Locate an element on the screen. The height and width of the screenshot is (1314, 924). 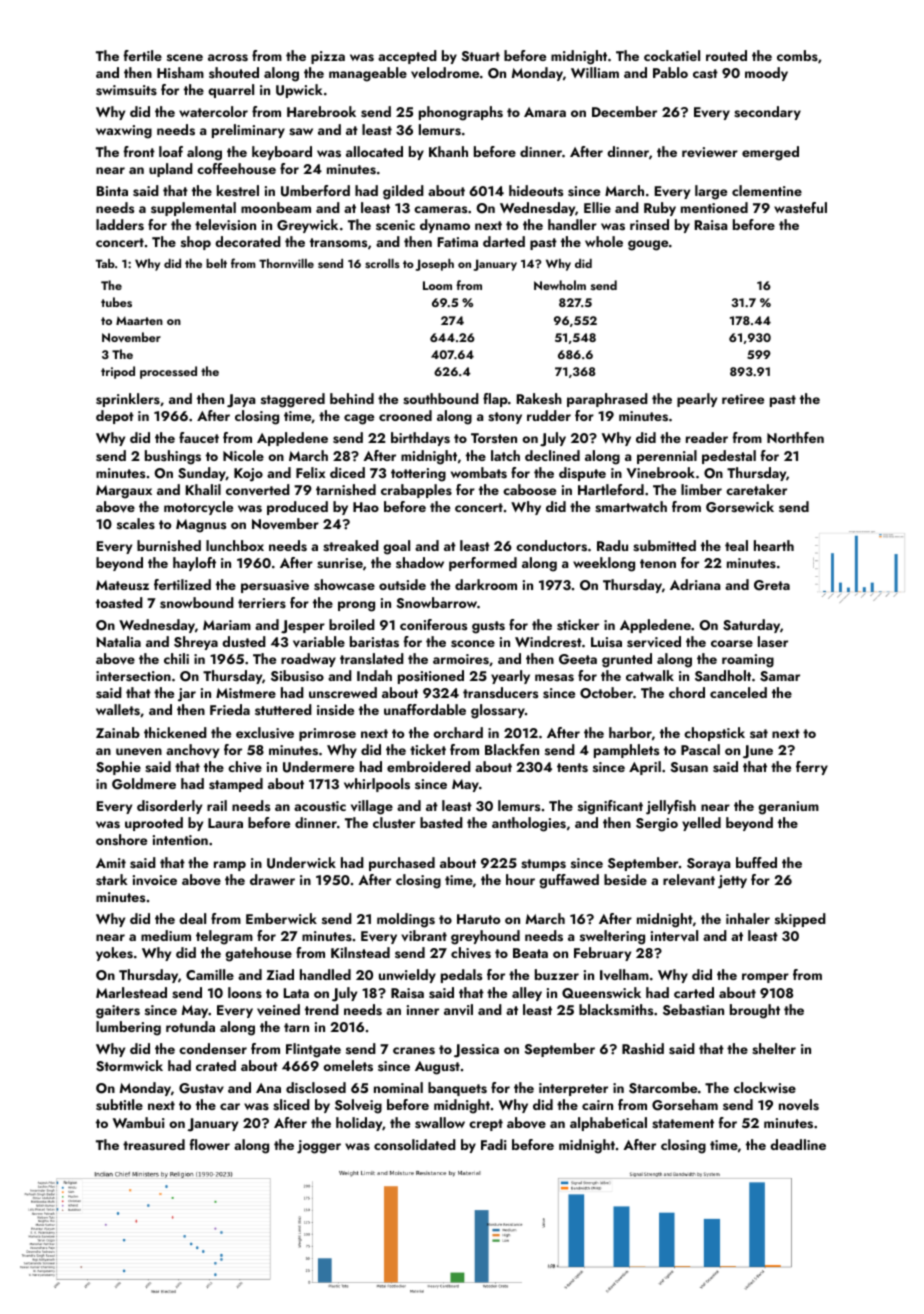
processed is located at coordinates (168, 372).
